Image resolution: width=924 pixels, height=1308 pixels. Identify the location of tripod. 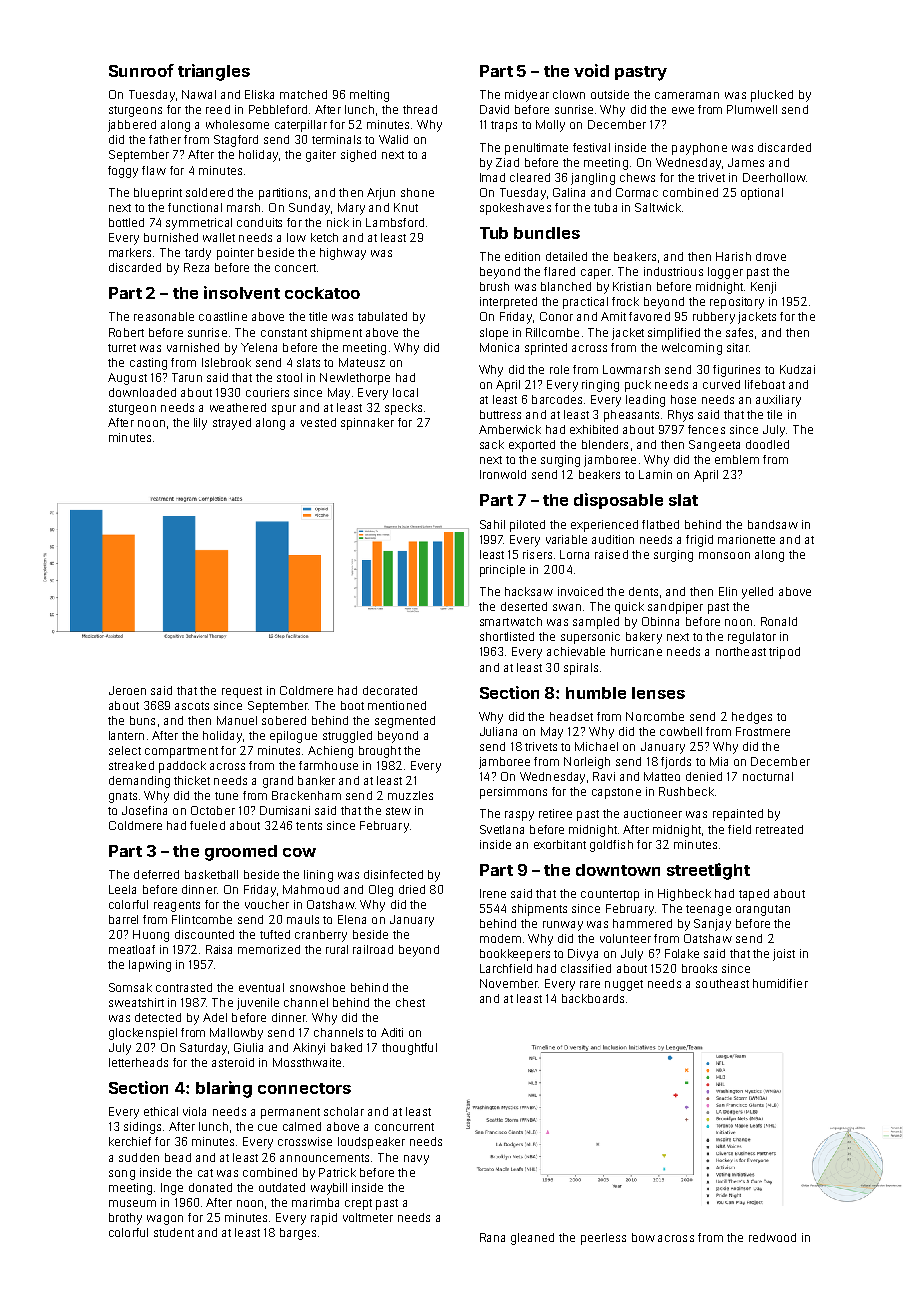
(784, 653).
